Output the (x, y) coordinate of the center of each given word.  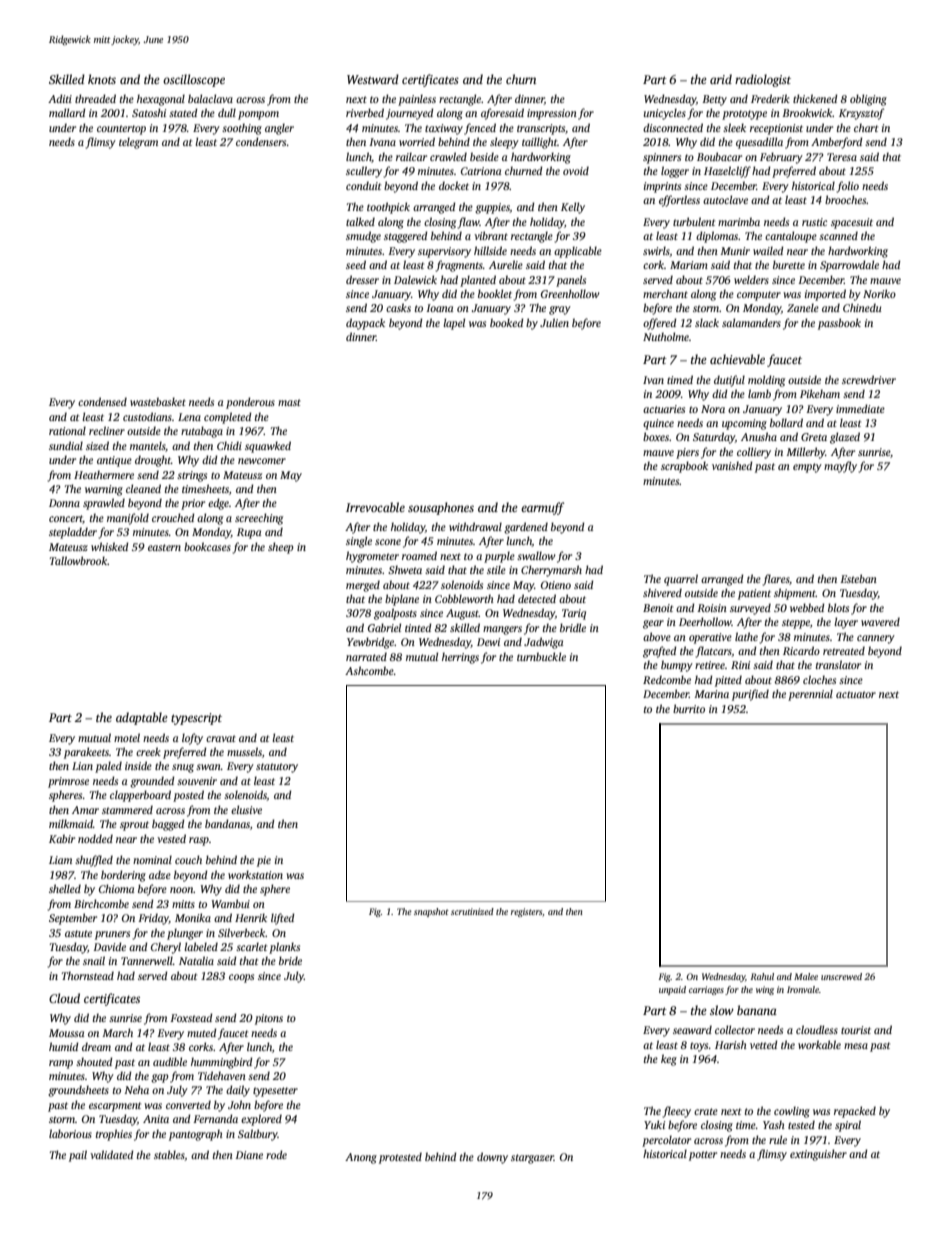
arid (721, 79)
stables (169, 1155)
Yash (774, 1124)
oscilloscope (194, 80)
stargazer (532, 1159)
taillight (540, 143)
